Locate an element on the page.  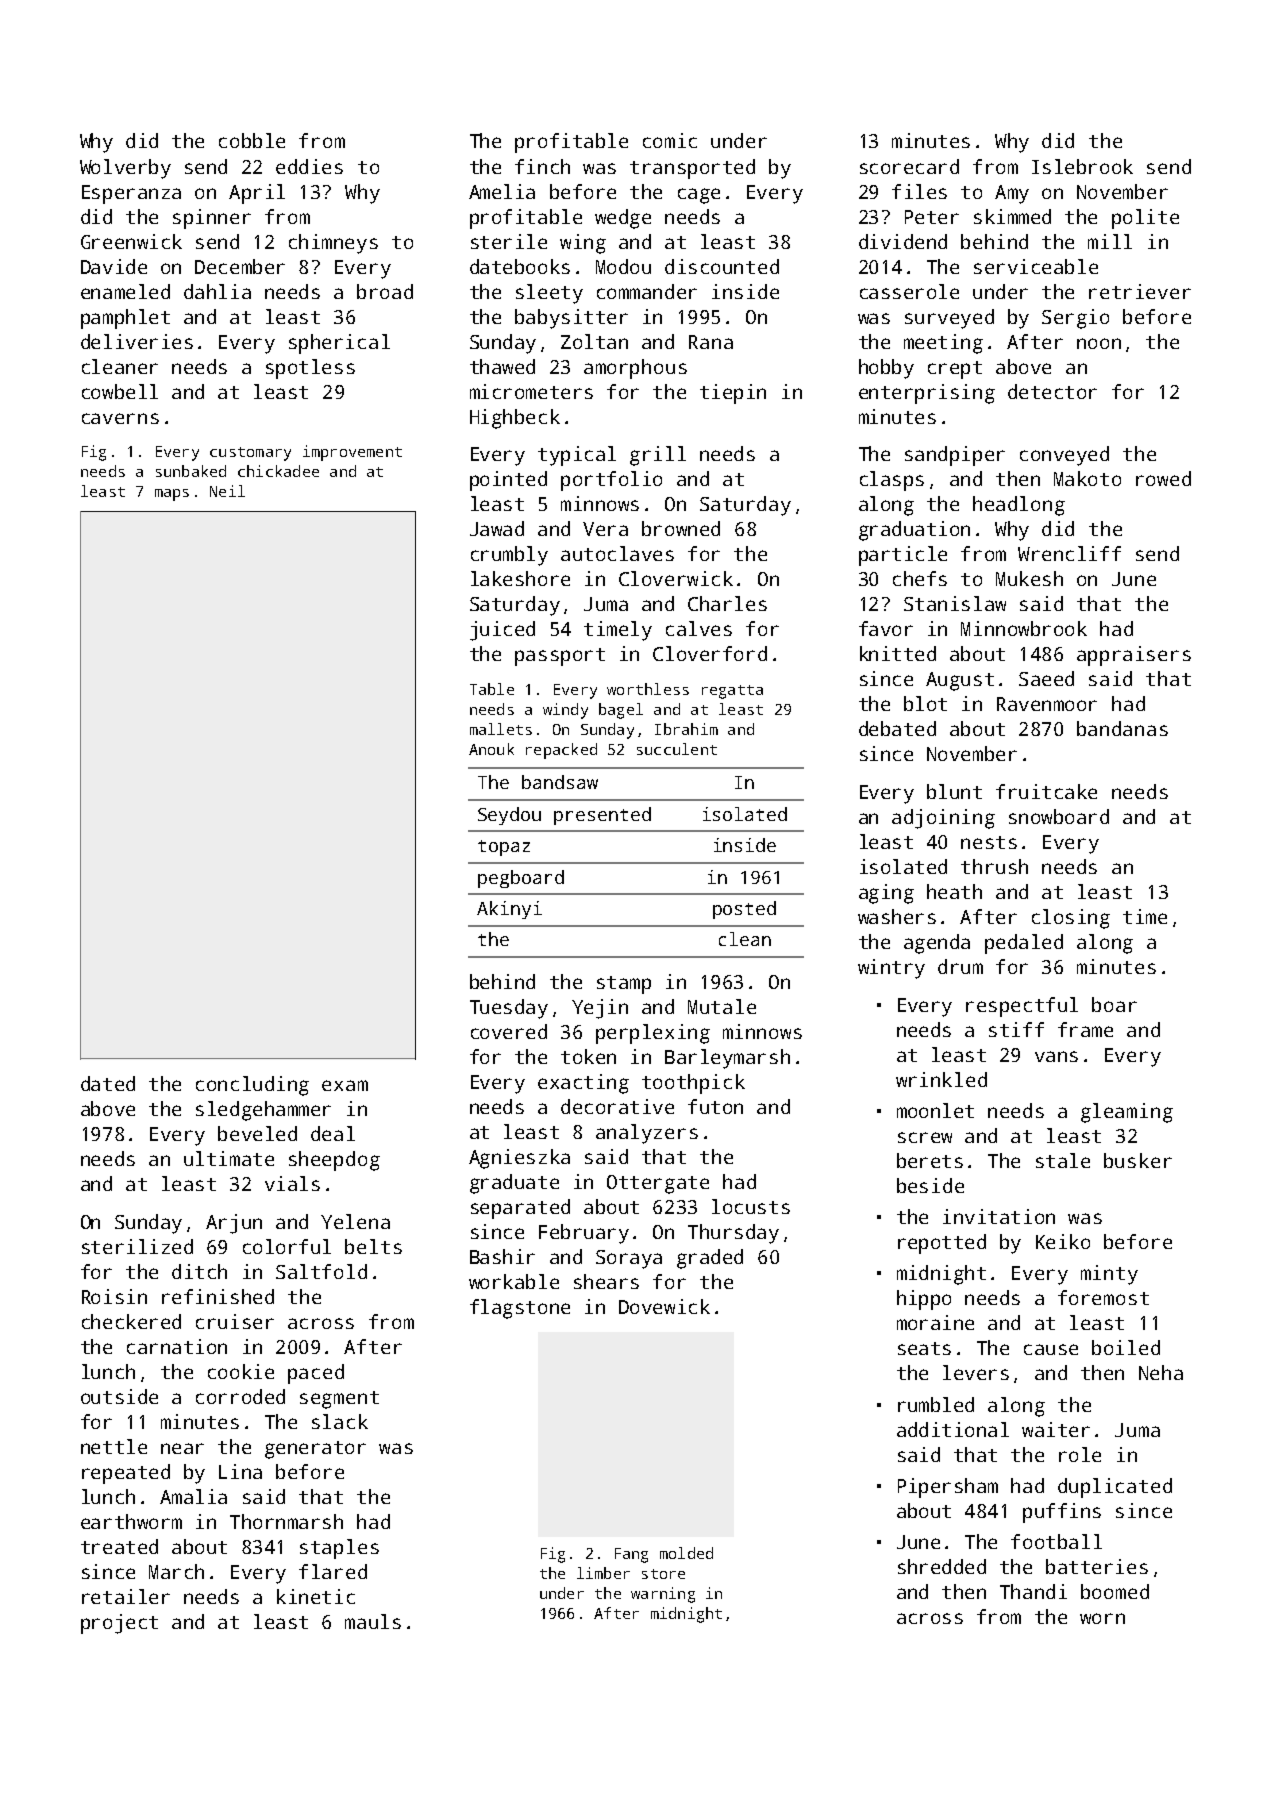
Cloverwick is located at coordinates (676, 578).
